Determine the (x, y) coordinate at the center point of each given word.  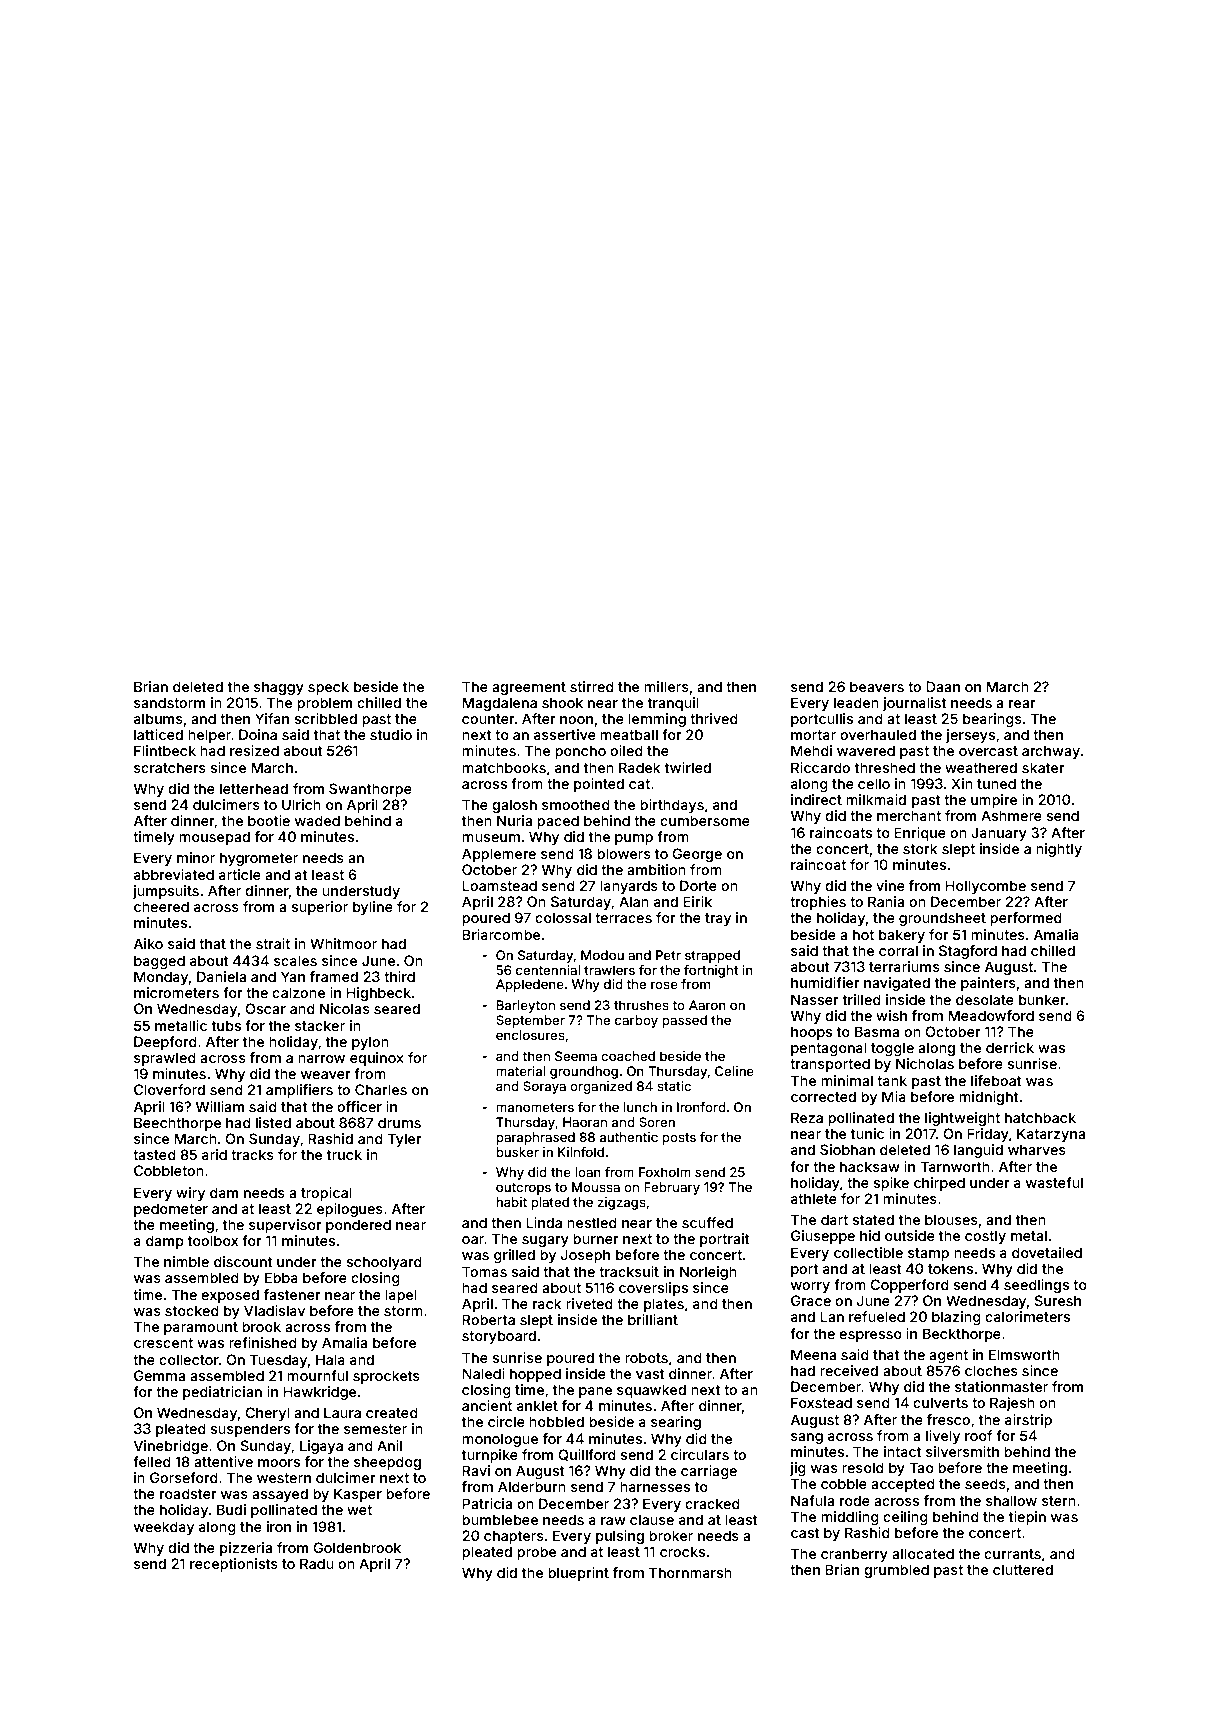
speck (328, 688)
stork (920, 848)
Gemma (159, 1375)
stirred (592, 686)
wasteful (1054, 1182)
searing (676, 1423)
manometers (535, 1107)
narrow (321, 1059)
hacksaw (870, 1166)
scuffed (707, 1222)
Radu (317, 1563)
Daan (943, 686)
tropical (326, 1194)
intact (903, 1451)
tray (718, 919)
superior (320, 908)
